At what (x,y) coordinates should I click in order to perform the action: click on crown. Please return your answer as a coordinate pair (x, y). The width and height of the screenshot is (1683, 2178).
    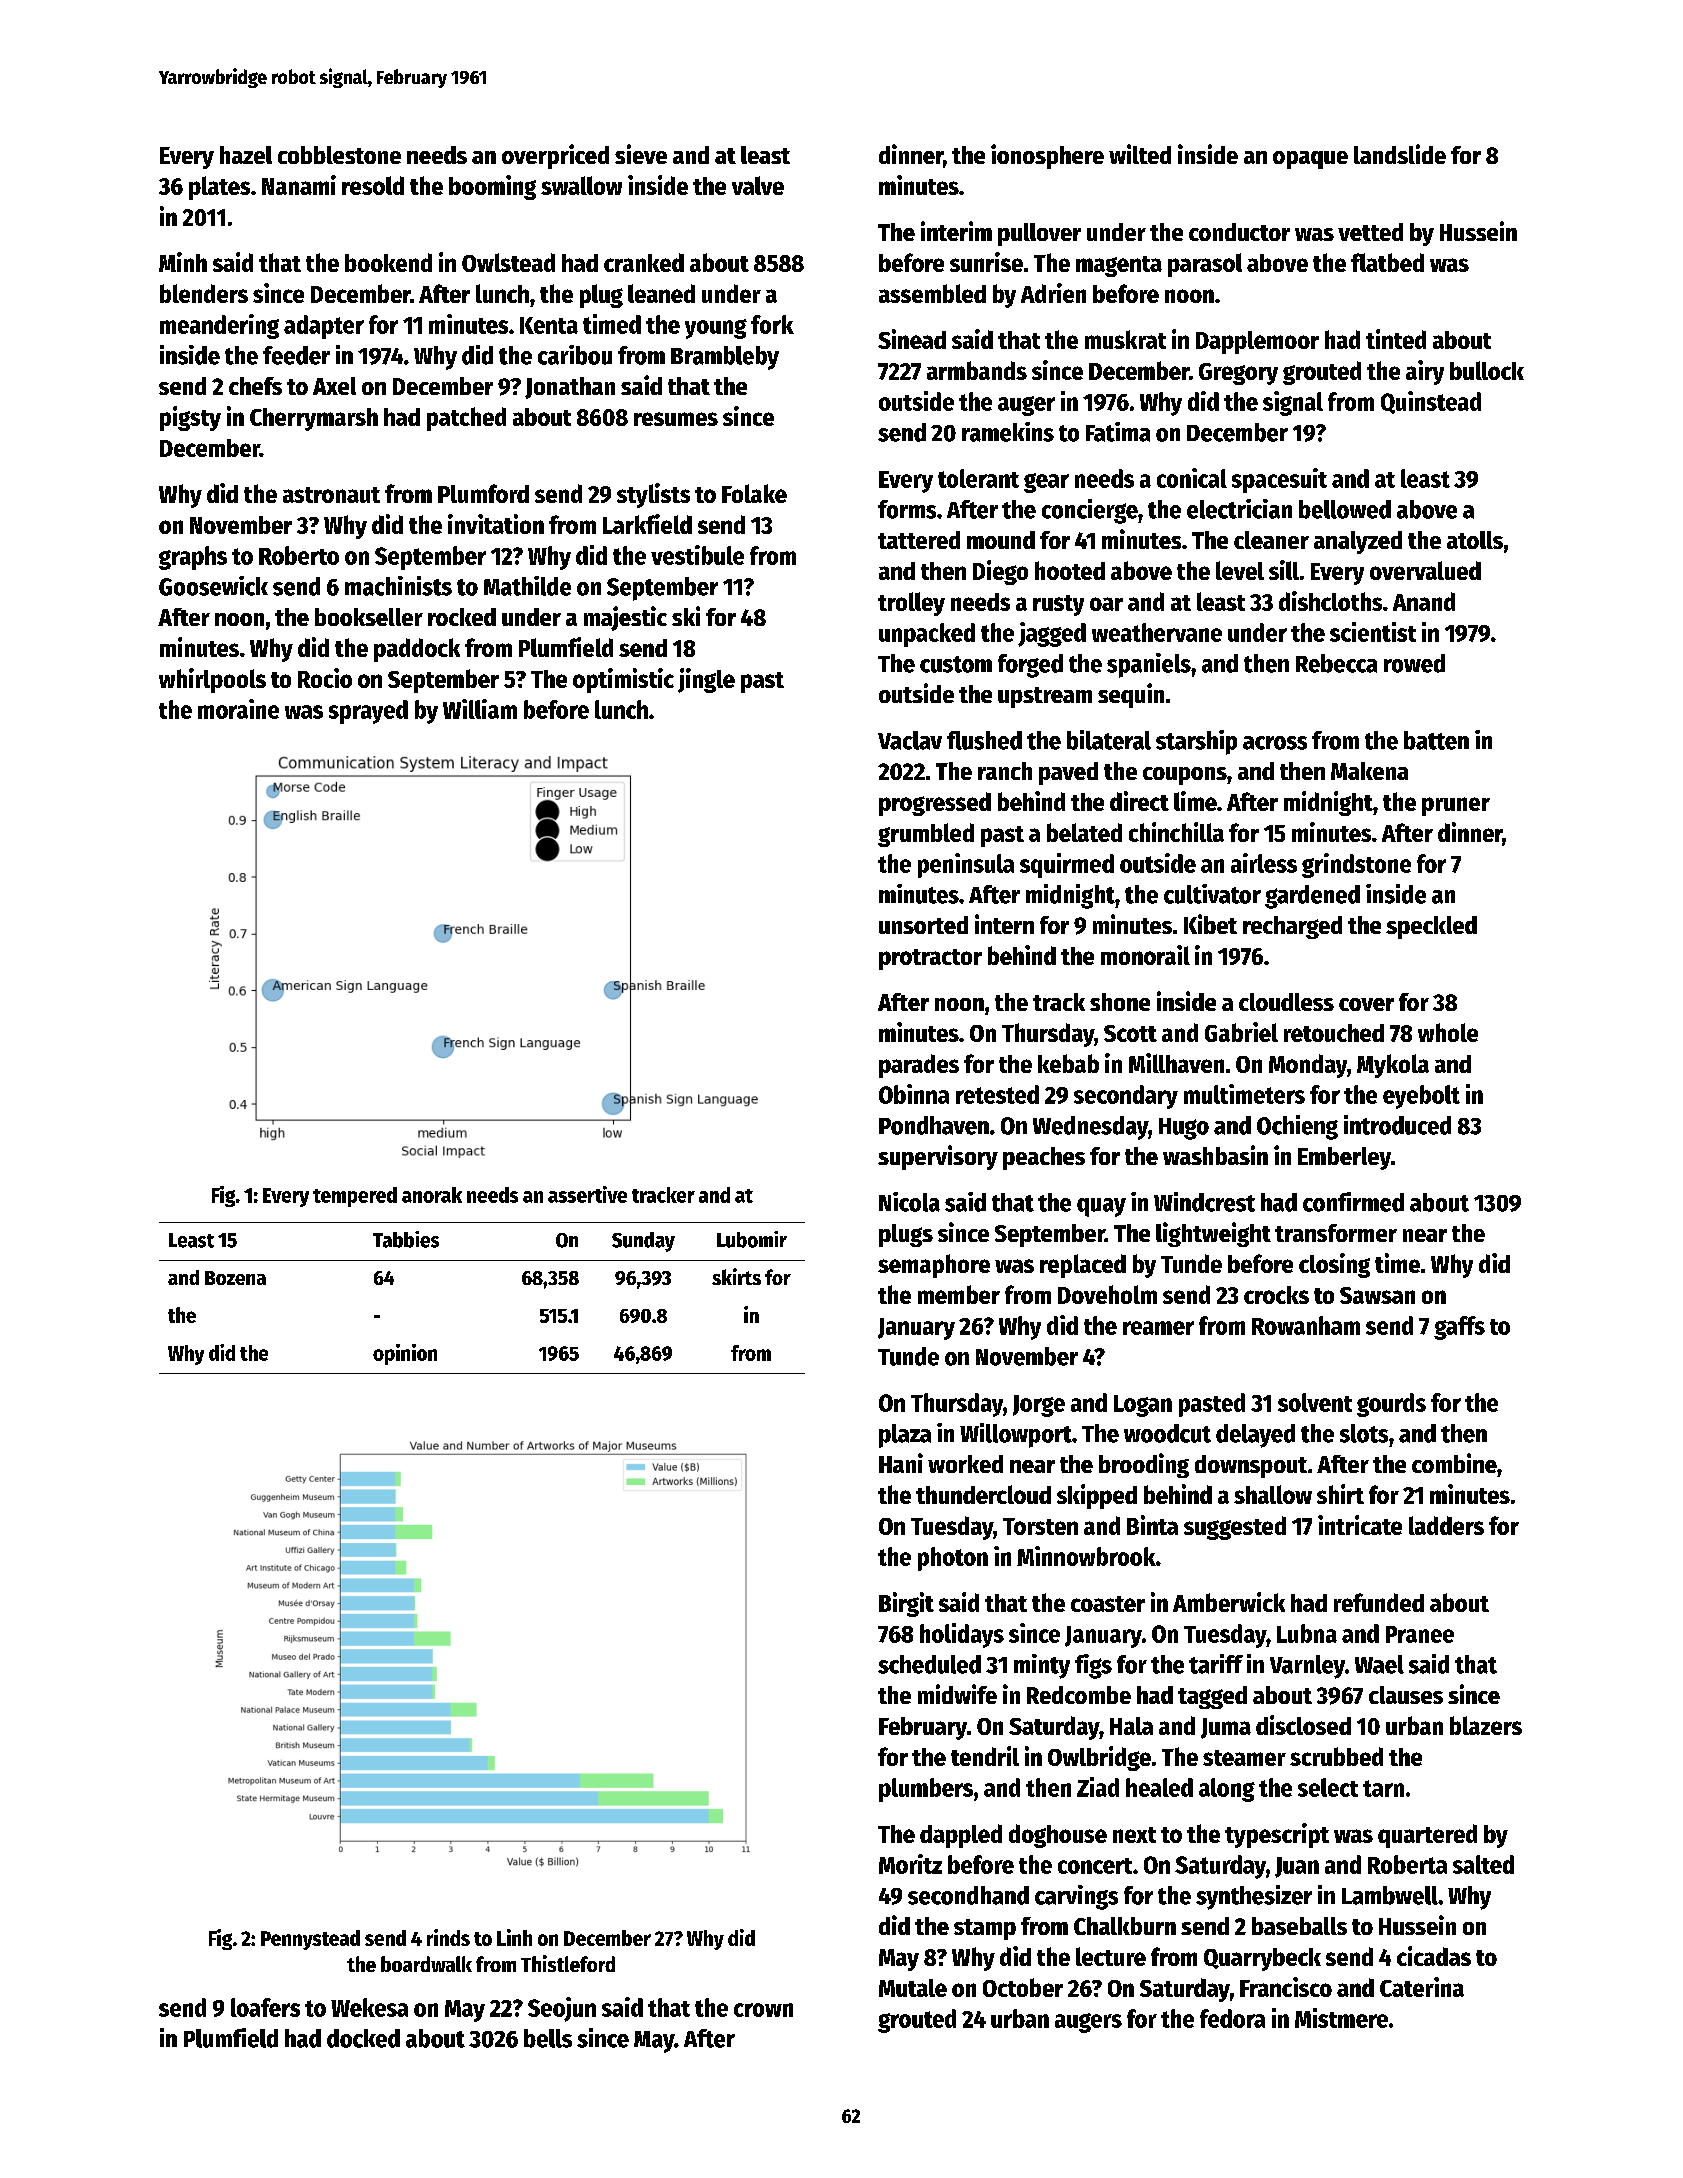
    Looking at the image, I should click on (763, 2010).
